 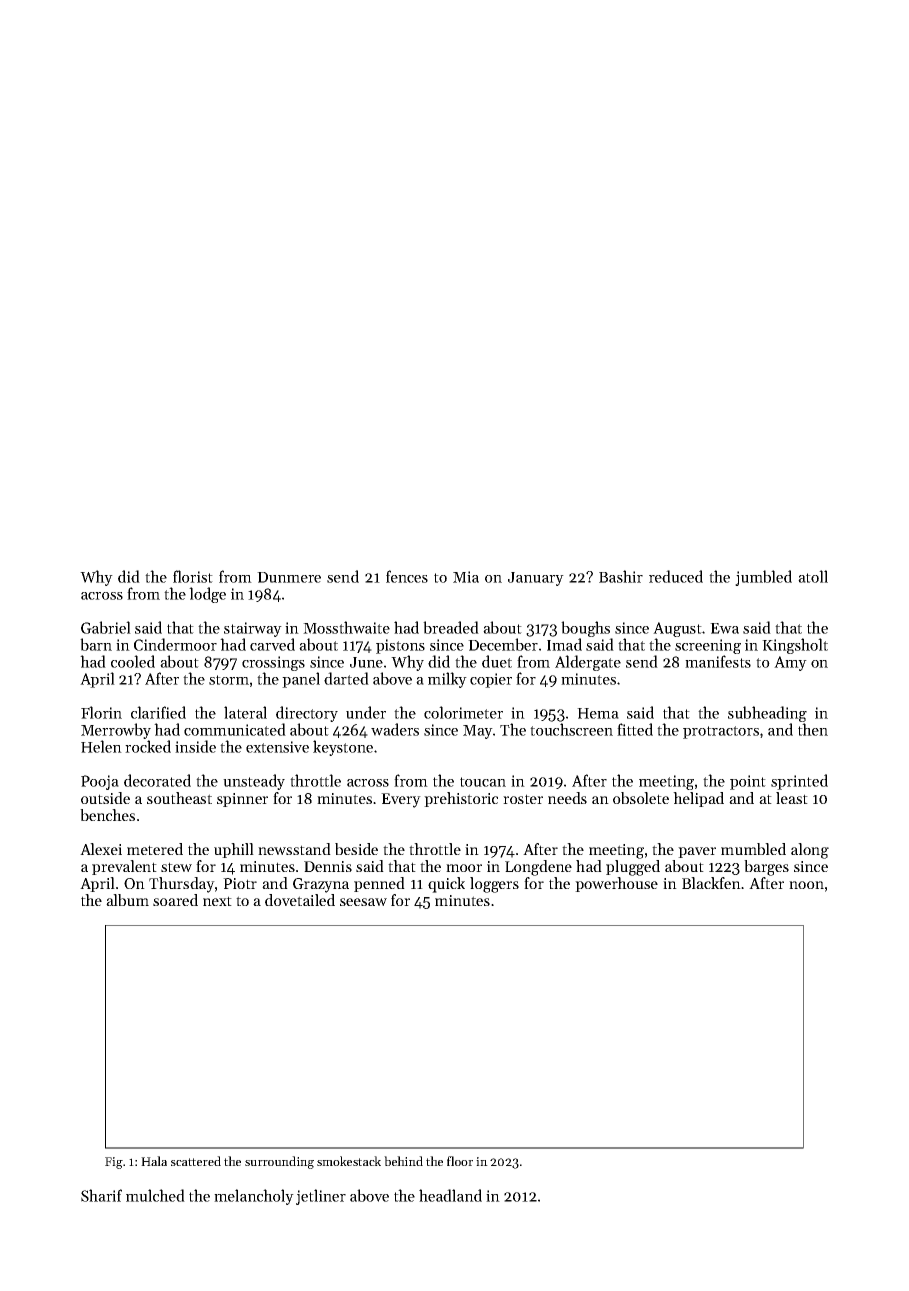 What do you see at coordinates (101, 1195) in the document?
I see `Sharif` at bounding box center [101, 1195].
